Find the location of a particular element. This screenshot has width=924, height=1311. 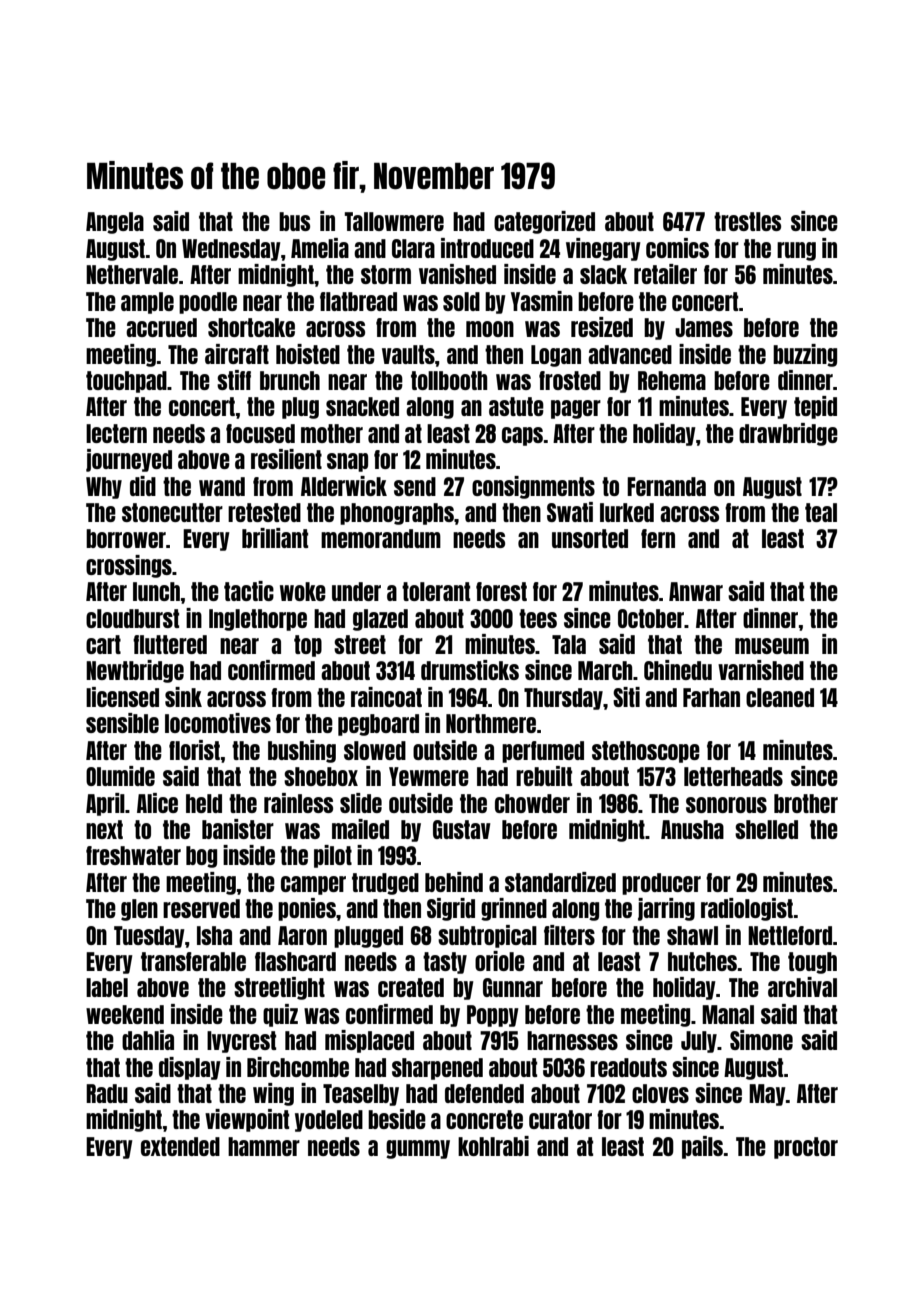

Rehema is located at coordinates (672, 380).
